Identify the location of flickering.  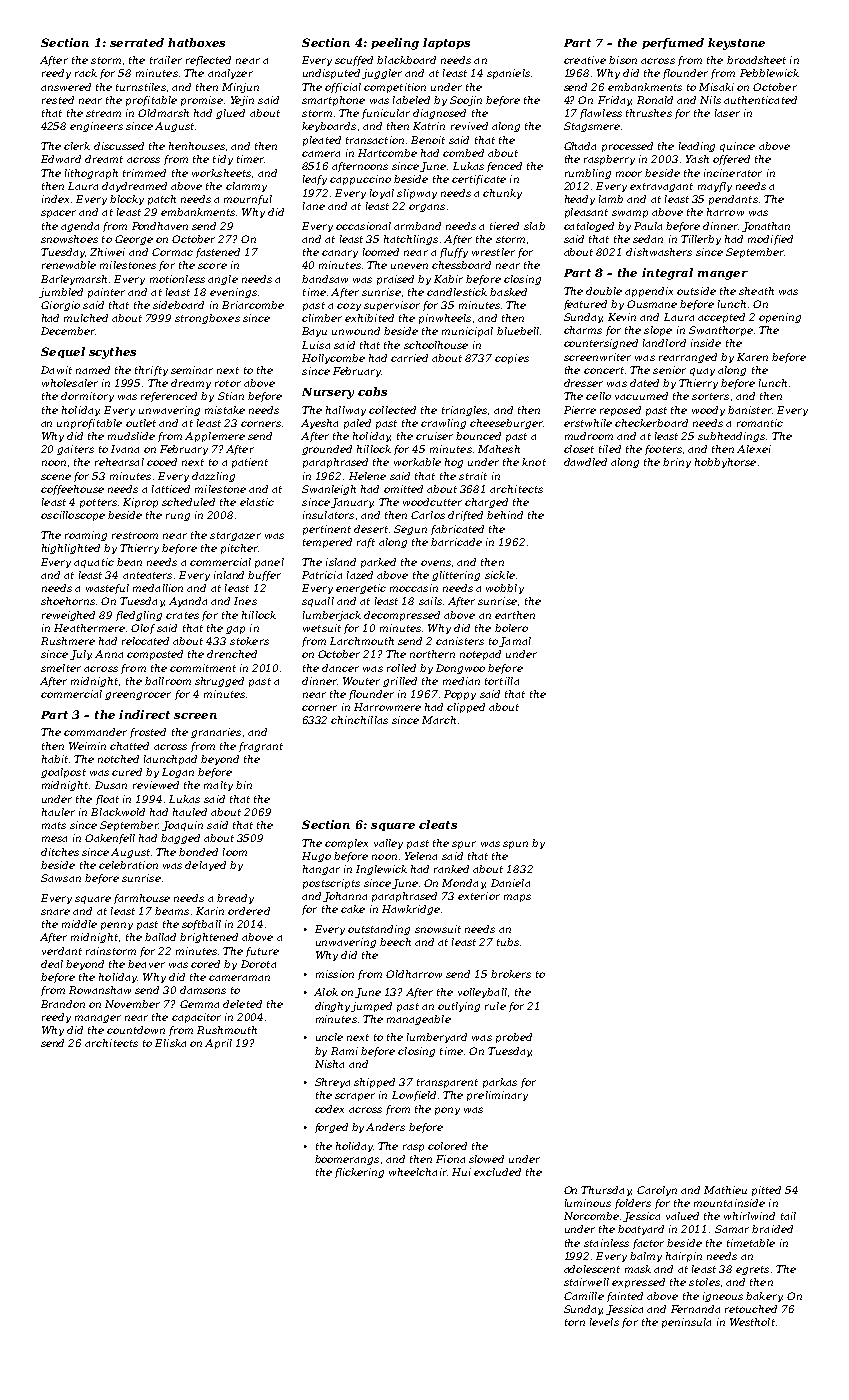
(359, 1173).
